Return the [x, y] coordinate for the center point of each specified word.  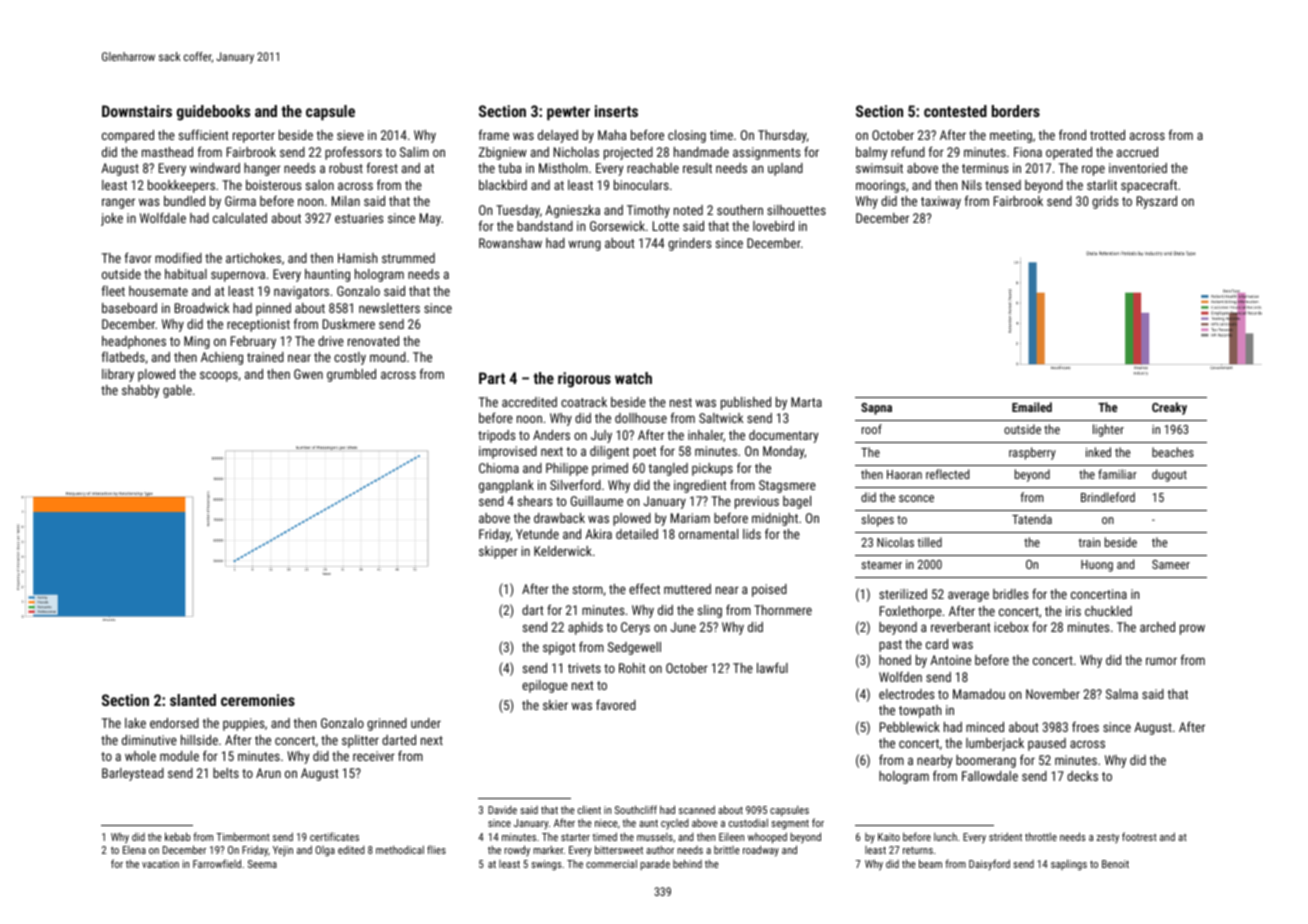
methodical [400, 849]
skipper [498, 552]
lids [752, 534]
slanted [193, 700]
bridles [1010, 594]
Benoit [1115, 864]
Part [492, 378]
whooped [767, 838]
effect [644, 588]
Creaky [1169, 408]
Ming [197, 342]
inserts [616, 111]
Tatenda [1032, 519]
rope [1093, 170]
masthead [167, 152]
